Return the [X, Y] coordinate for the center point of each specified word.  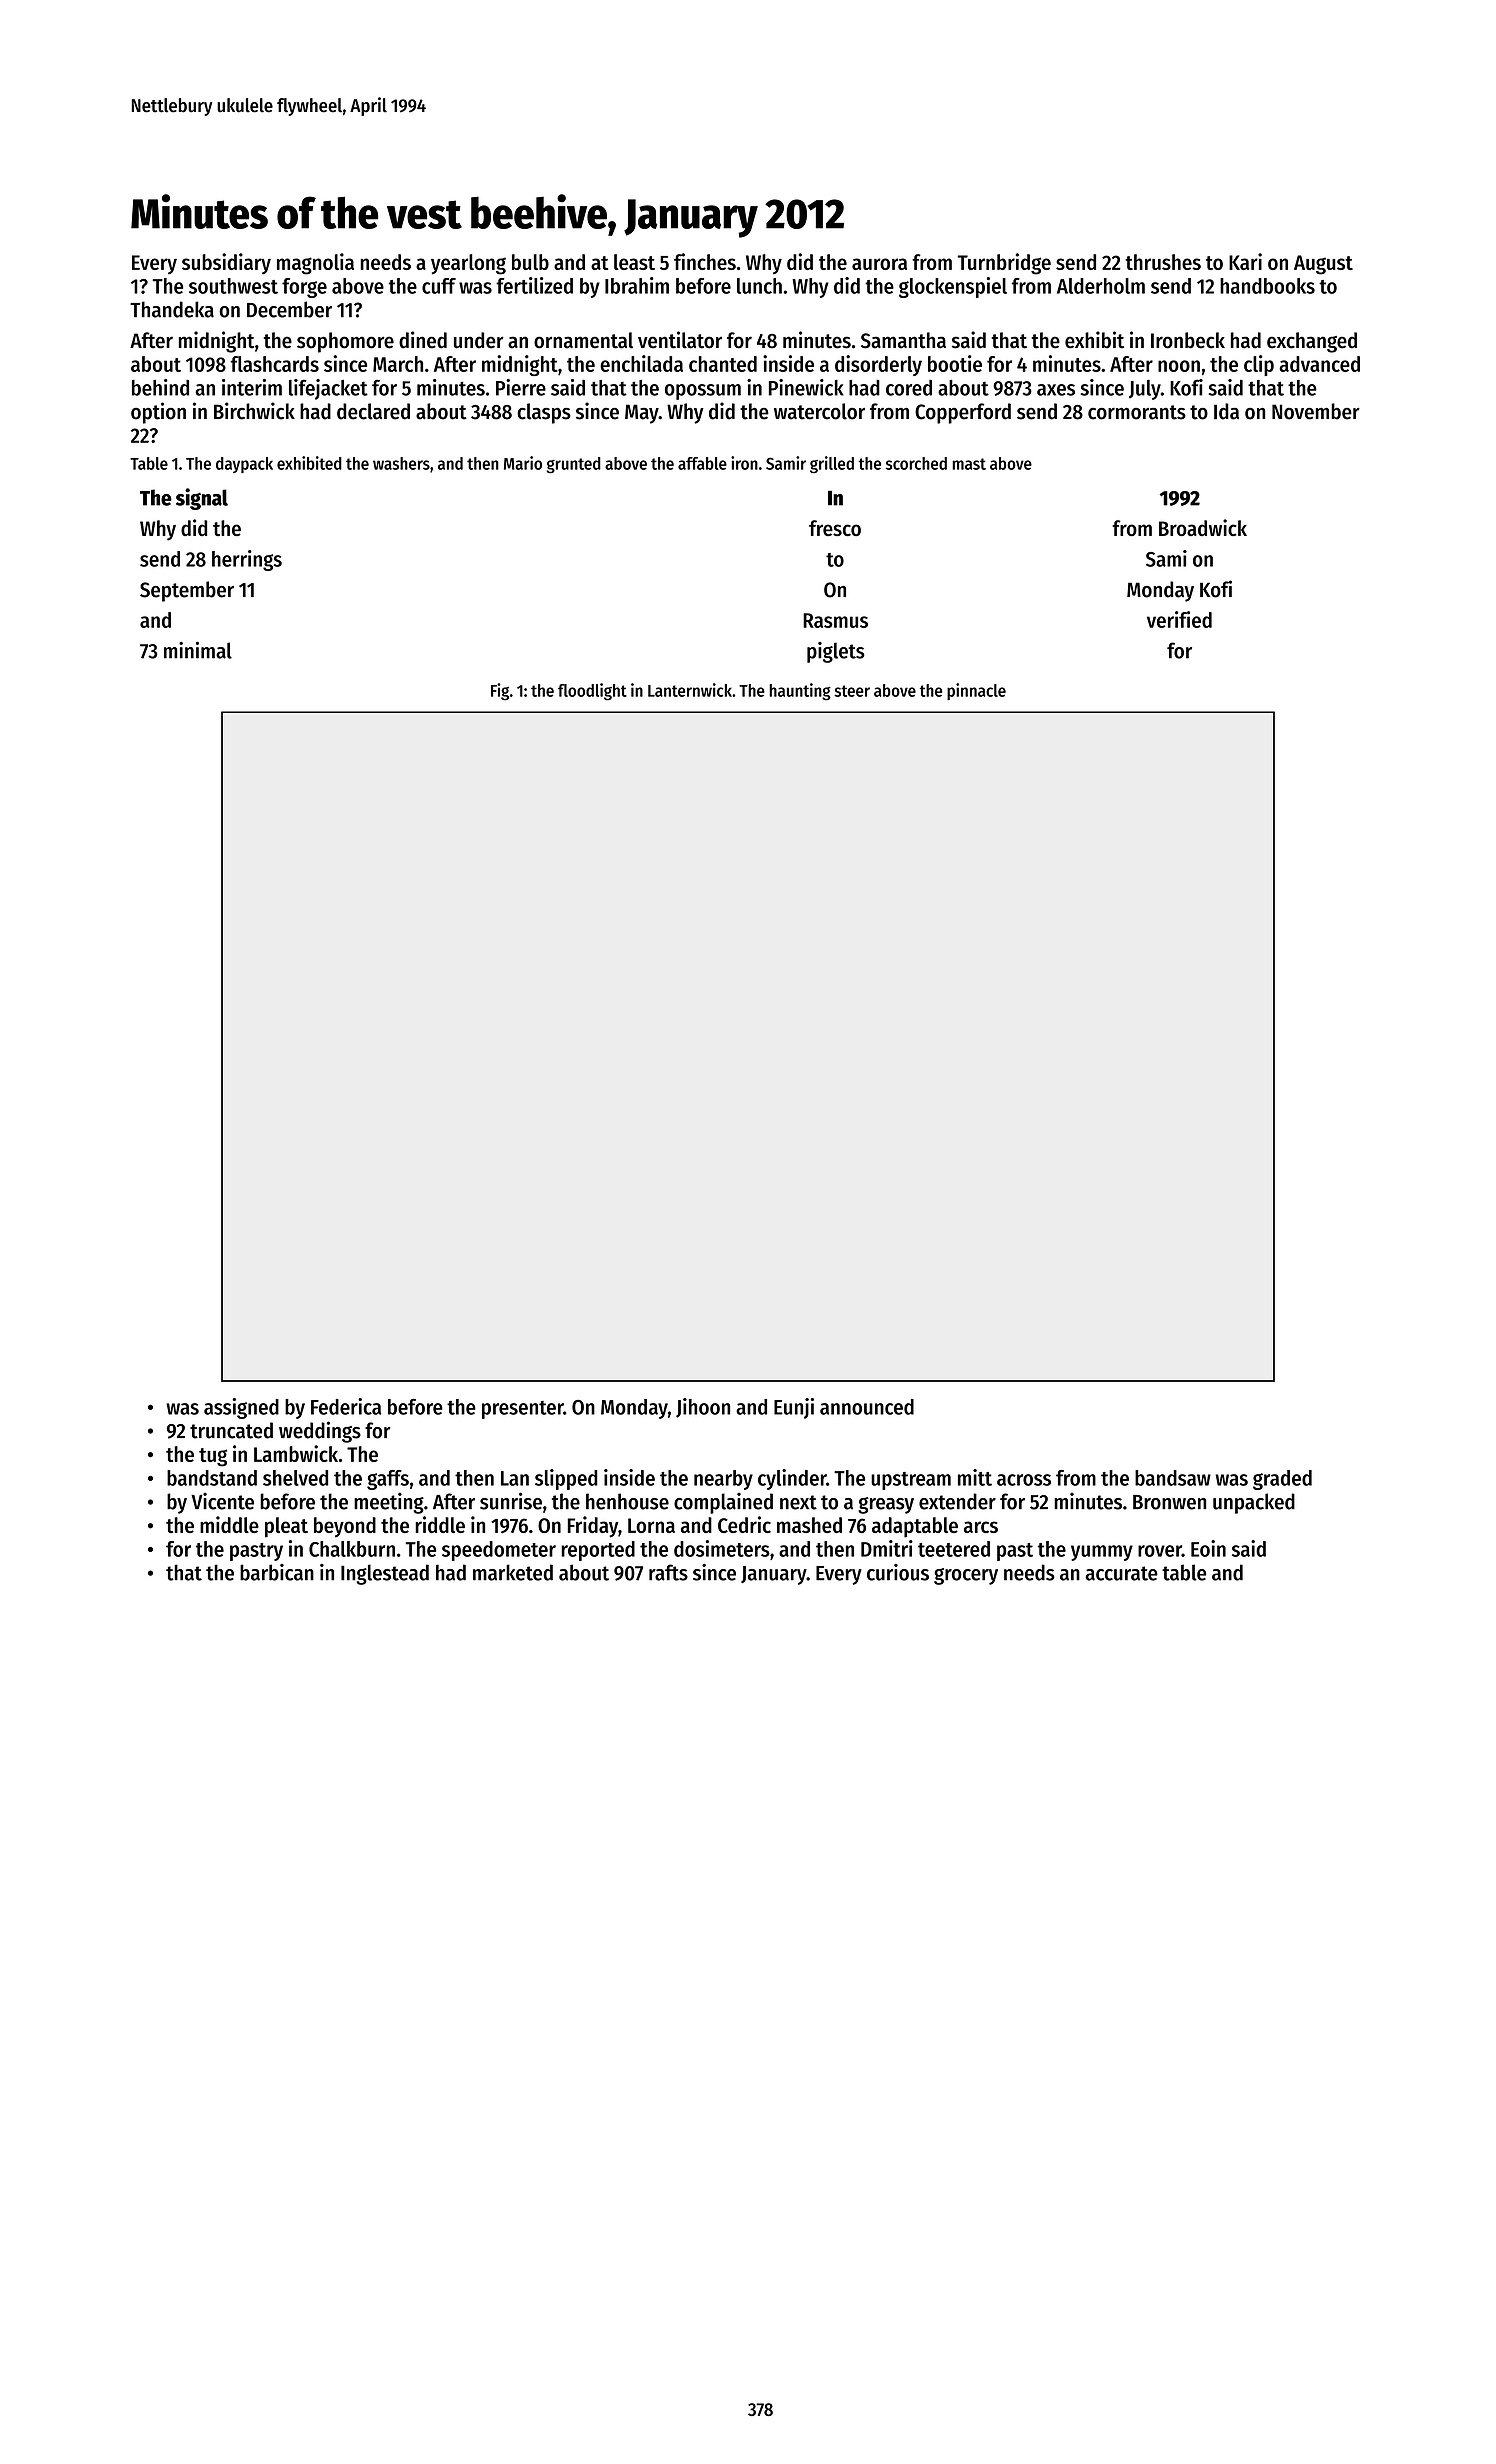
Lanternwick [690, 690]
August [1323, 265]
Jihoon [703, 1408]
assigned [241, 1408]
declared [373, 411]
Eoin [1208, 1548]
